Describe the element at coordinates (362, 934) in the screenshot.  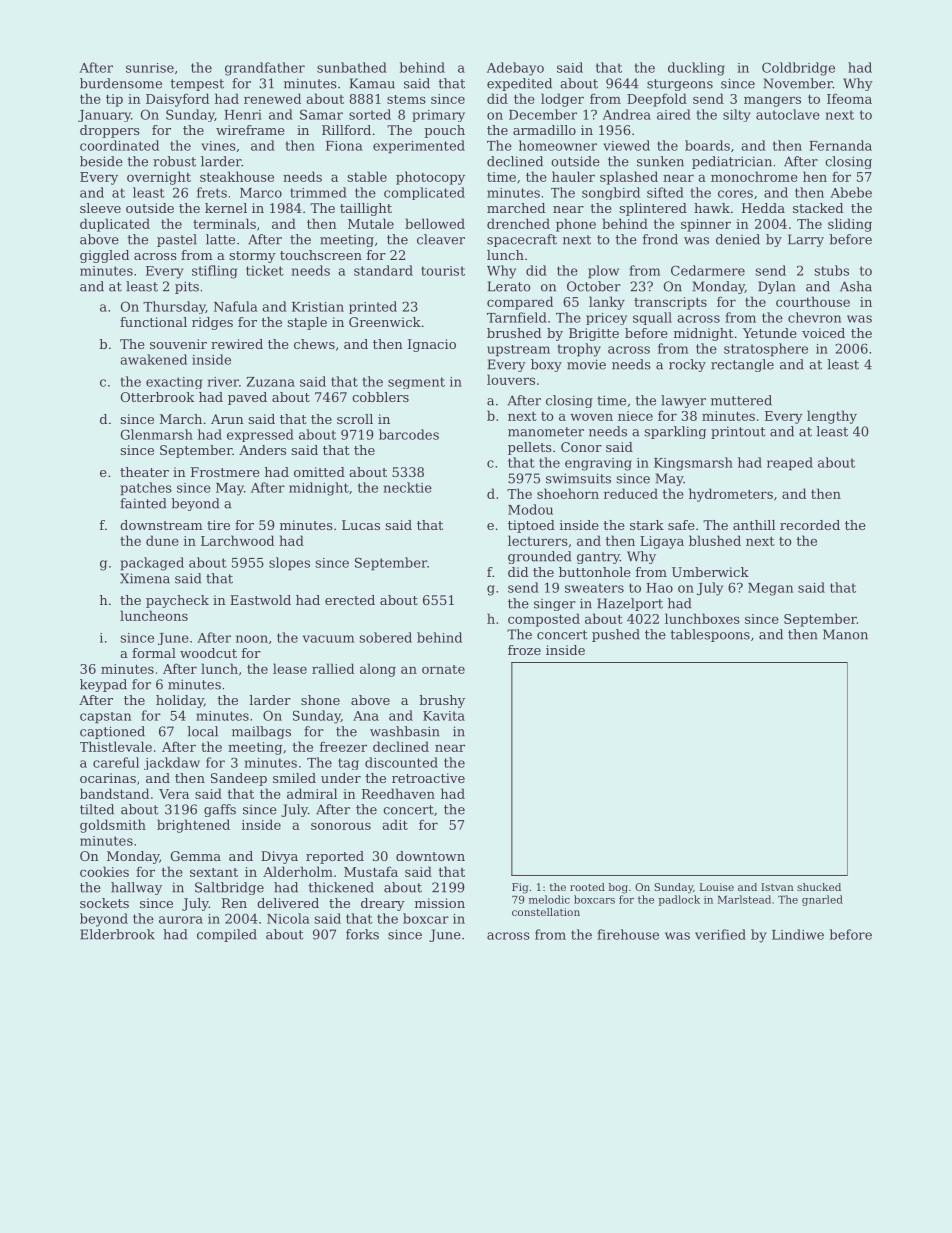
I see `forks` at that location.
